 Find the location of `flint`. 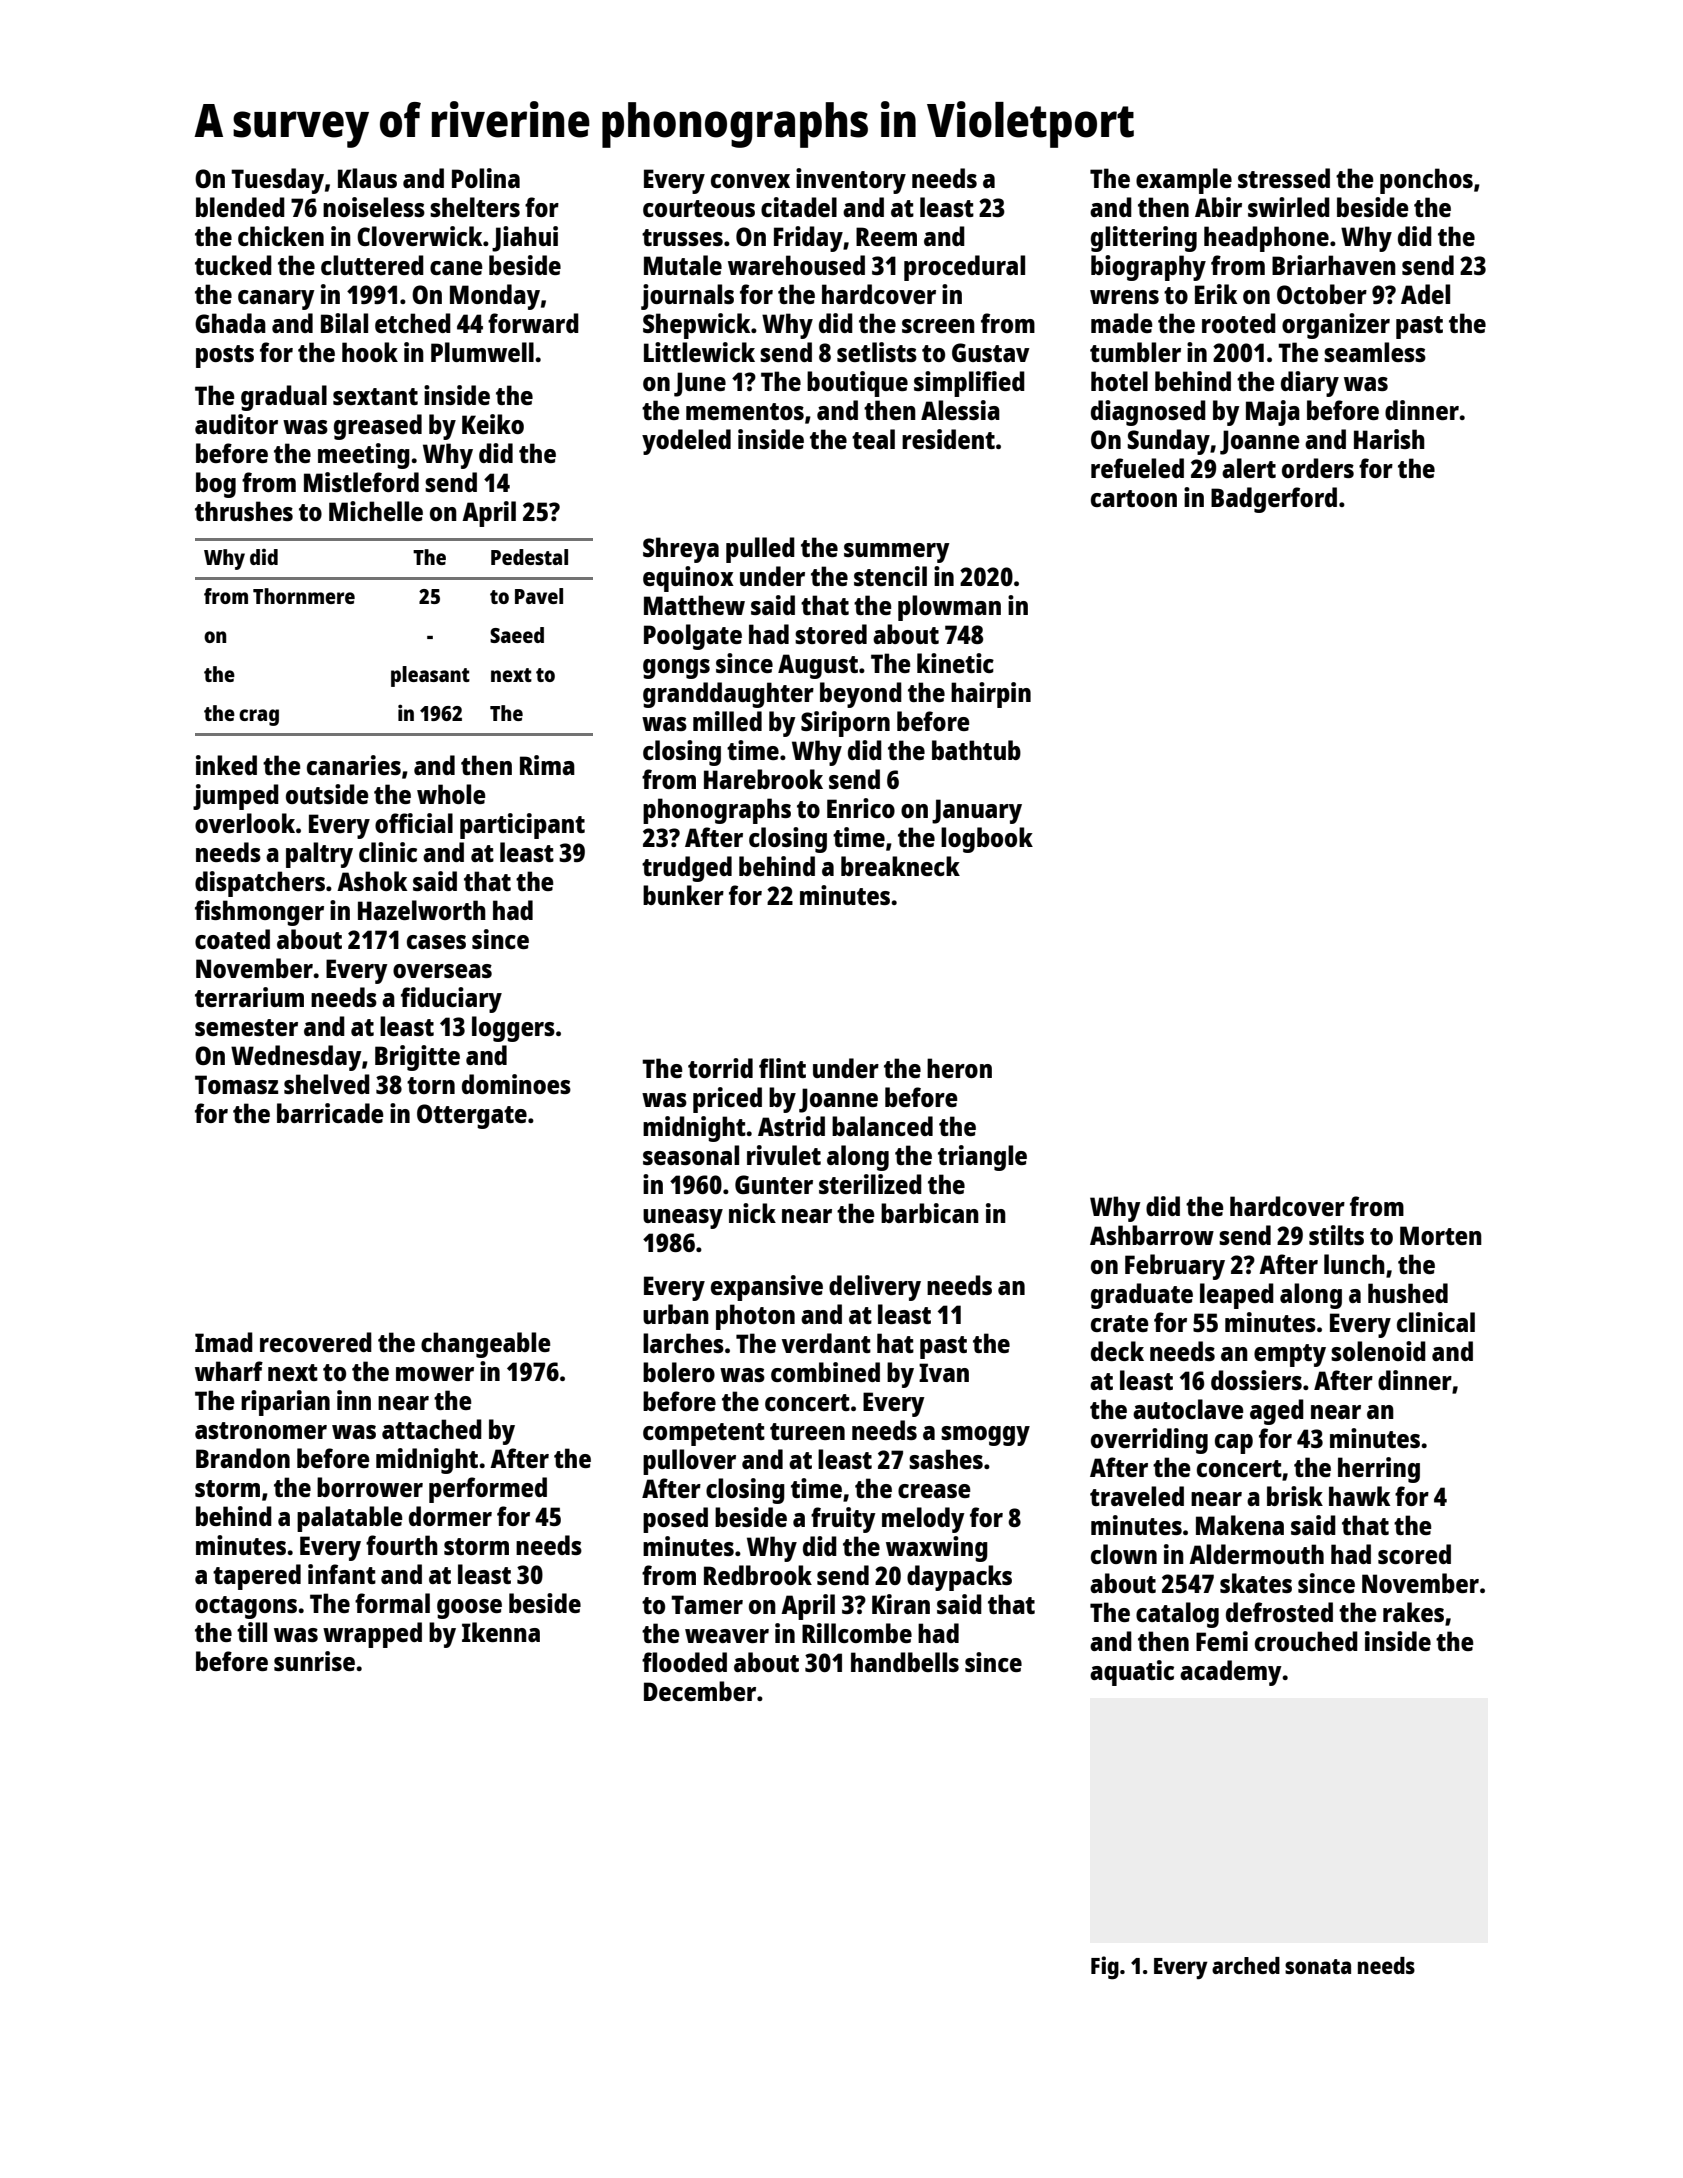

flint is located at coordinates (782, 1068).
